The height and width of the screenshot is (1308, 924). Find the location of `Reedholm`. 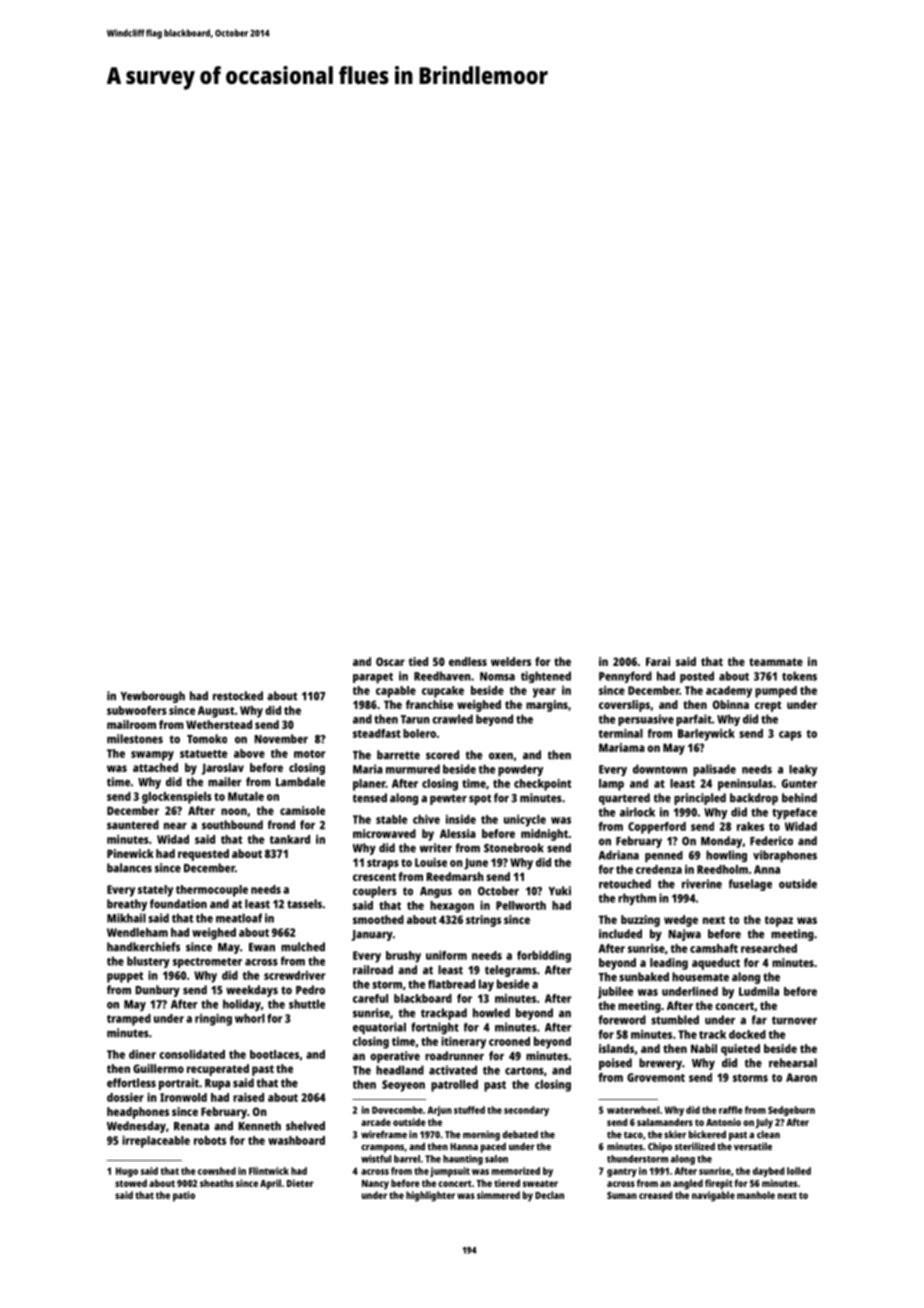

Reedholm is located at coordinates (722, 869).
